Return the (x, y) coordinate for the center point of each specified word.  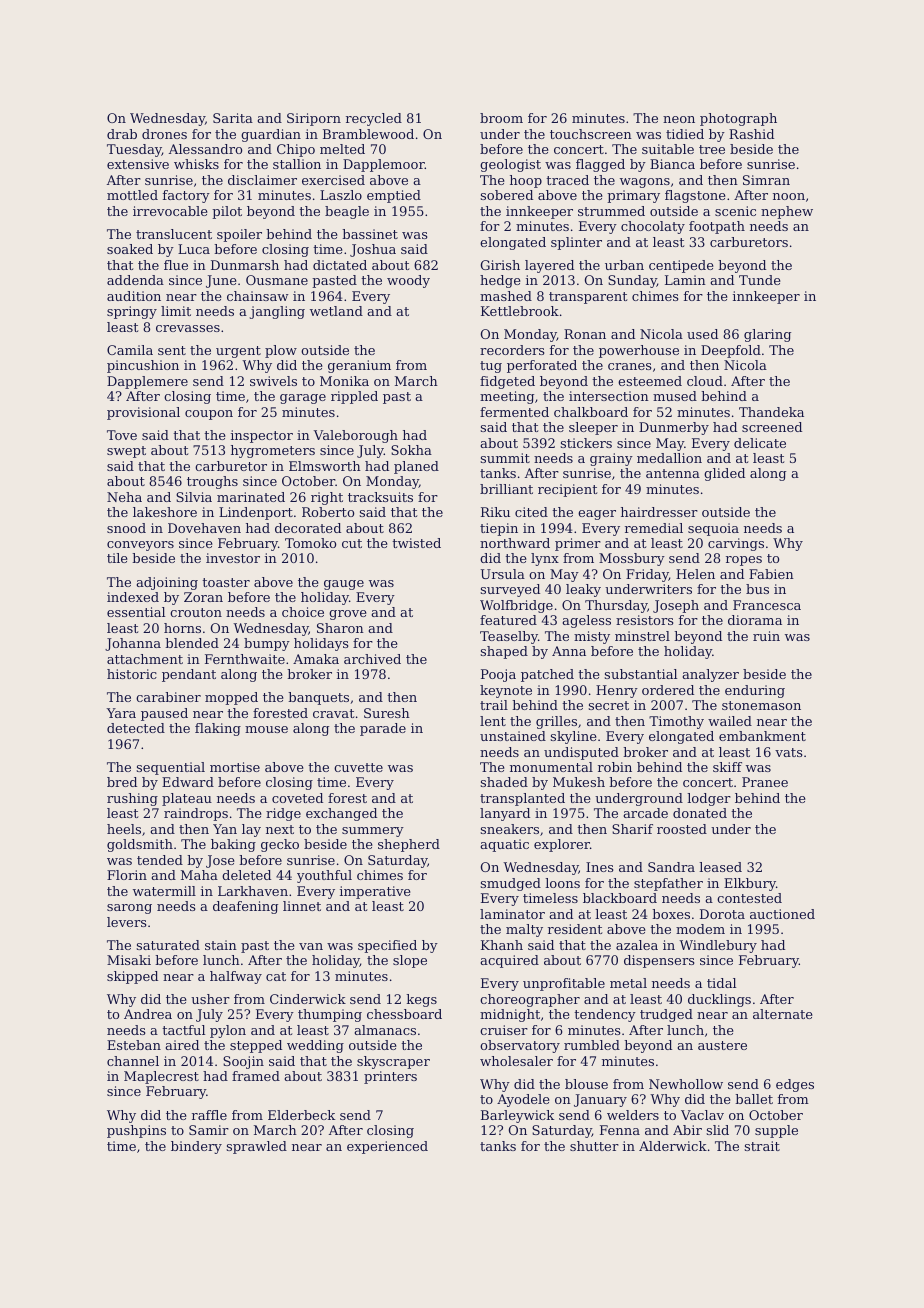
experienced (387, 1147)
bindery (196, 1147)
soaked (130, 249)
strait (762, 1146)
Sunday (632, 281)
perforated (542, 366)
